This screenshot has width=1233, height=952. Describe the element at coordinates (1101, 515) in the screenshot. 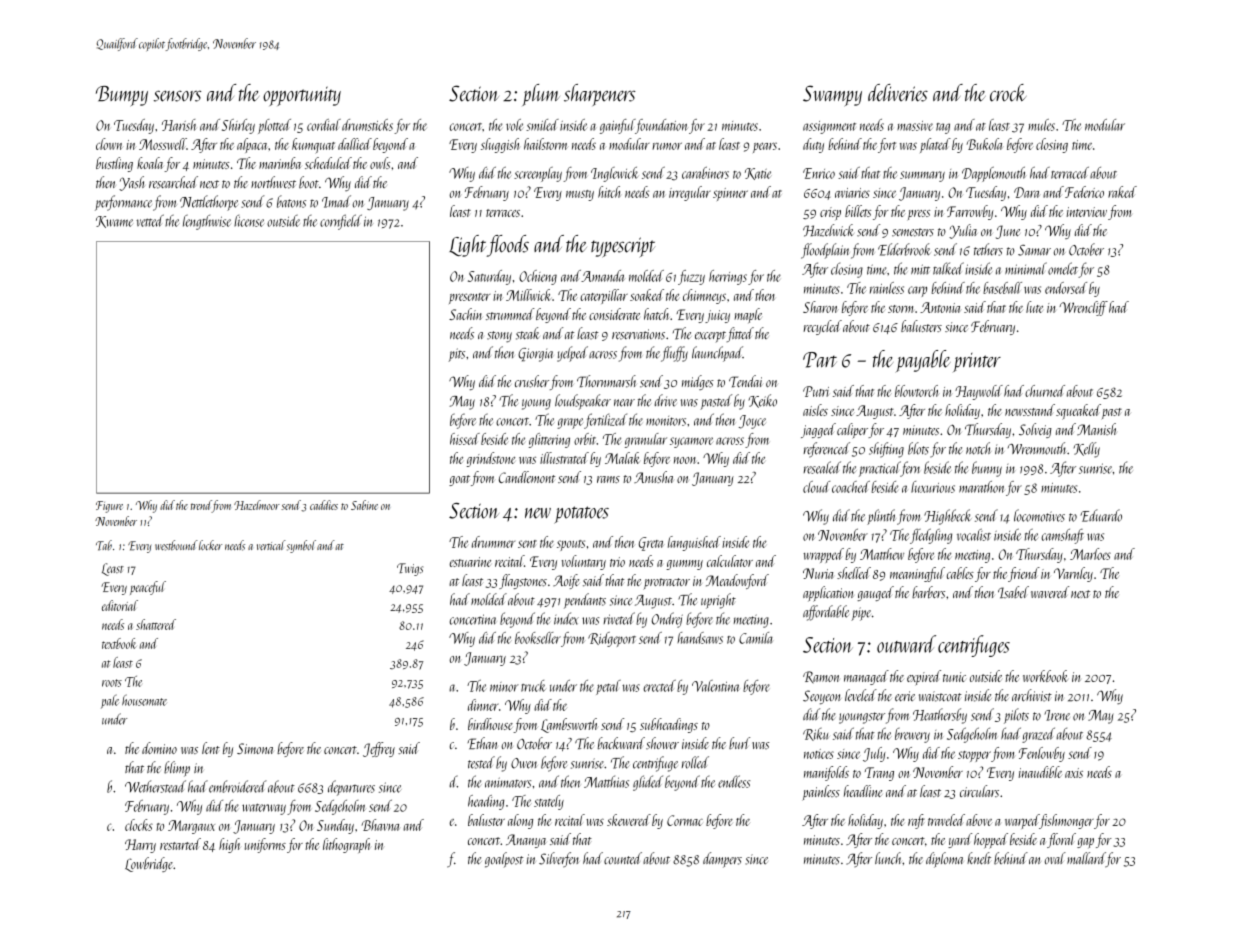

I see `Eduardo` at that location.
